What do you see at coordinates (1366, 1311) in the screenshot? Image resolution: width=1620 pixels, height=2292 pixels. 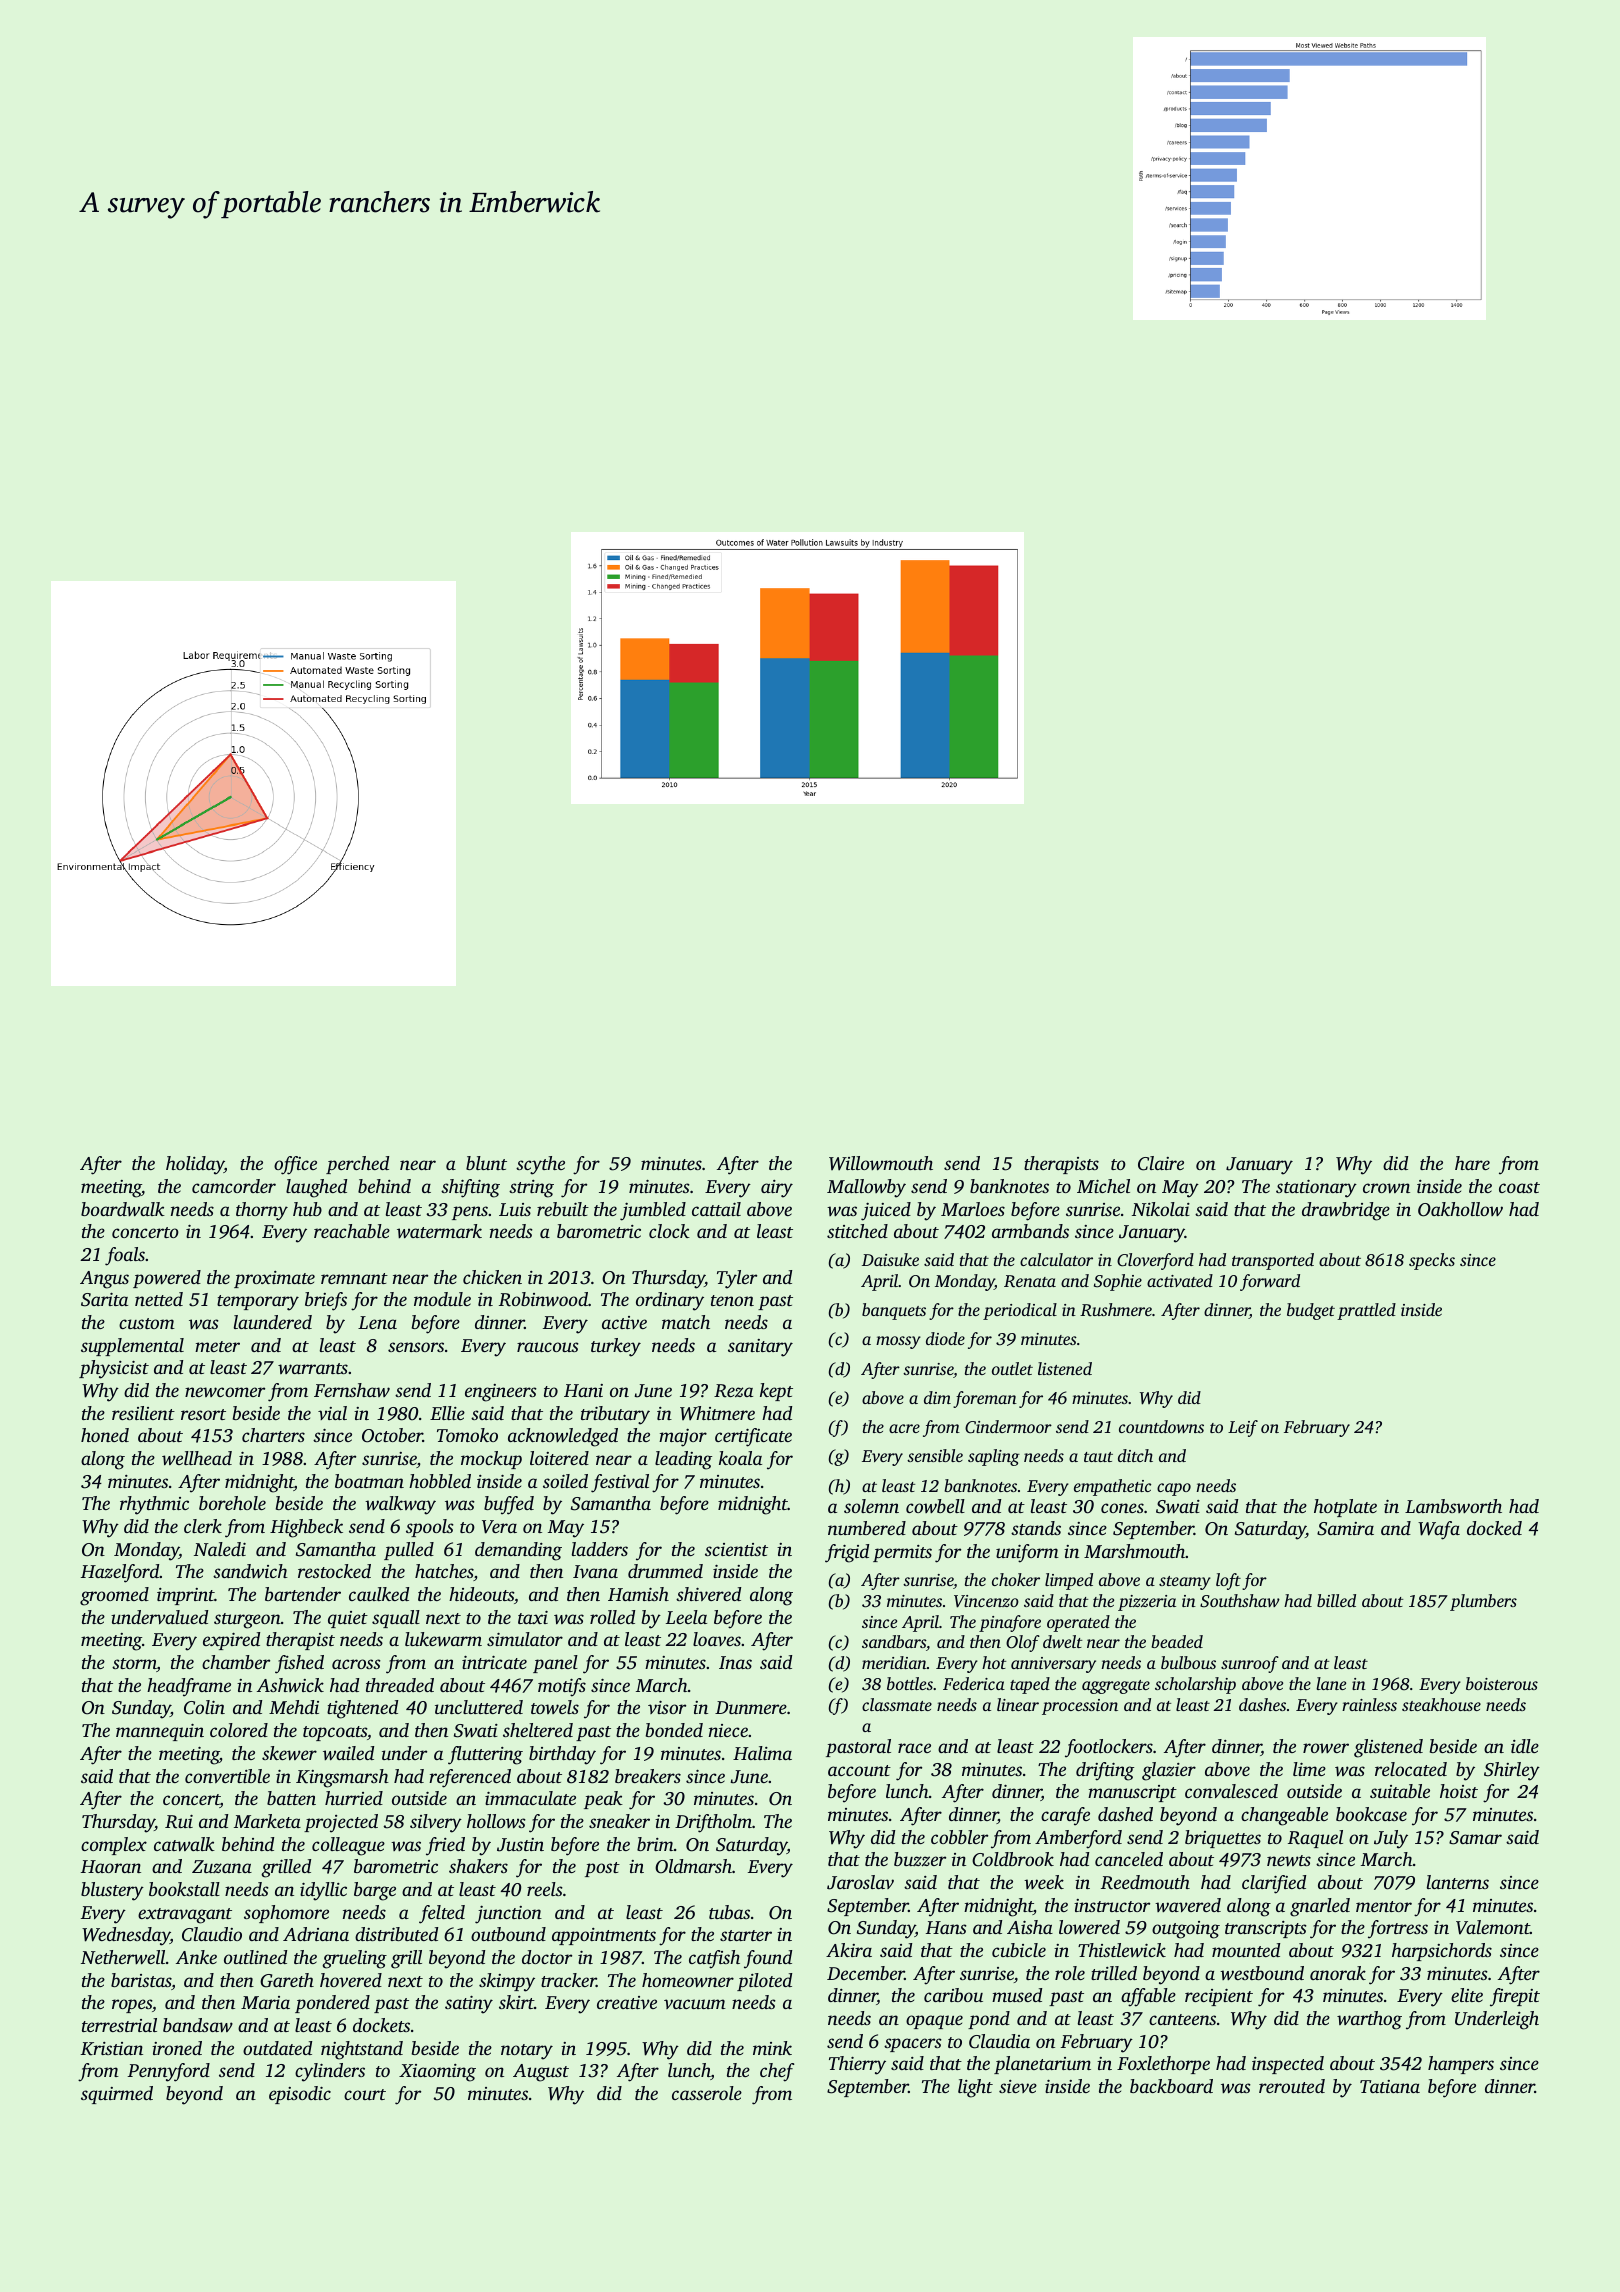 I see `prattled` at bounding box center [1366, 1311].
